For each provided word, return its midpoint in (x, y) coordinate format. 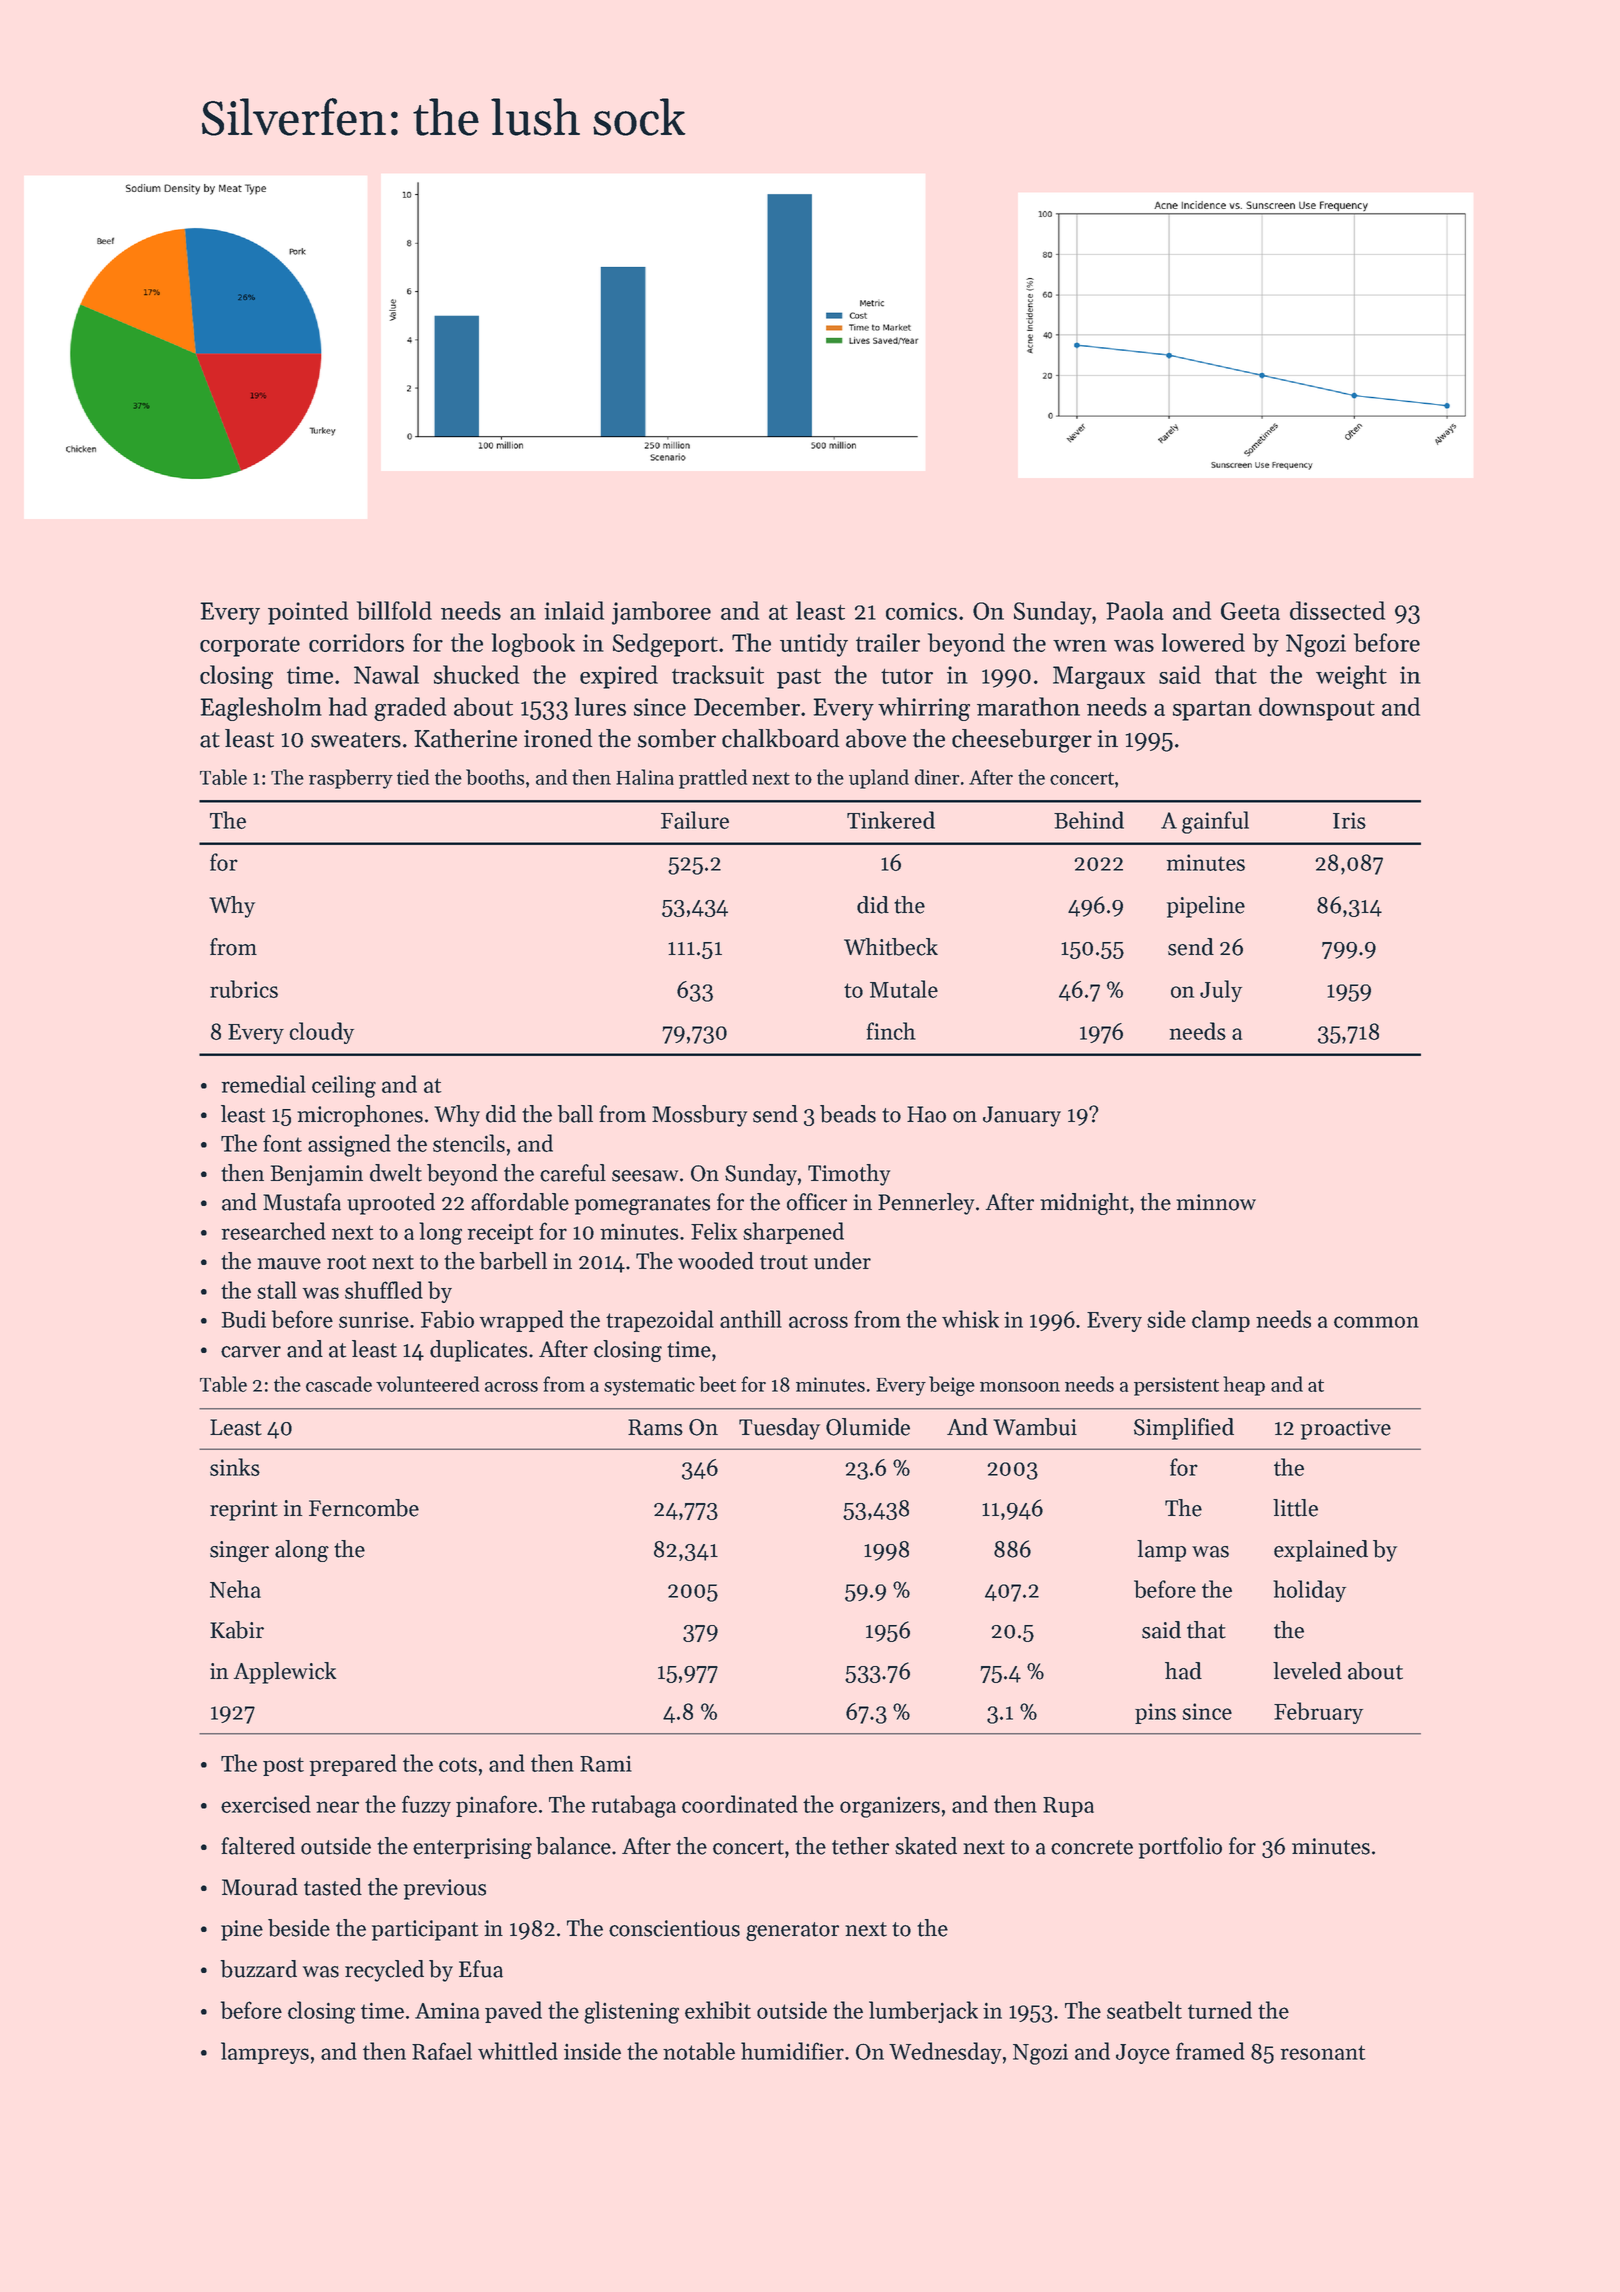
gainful (1215, 822)
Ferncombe (364, 1508)
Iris (1349, 820)
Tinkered (891, 820)
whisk (970, 1319)
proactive (1346, 1429)
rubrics (244, 989)
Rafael (442, 2051)
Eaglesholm (261, 709)
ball (575, 1114)
